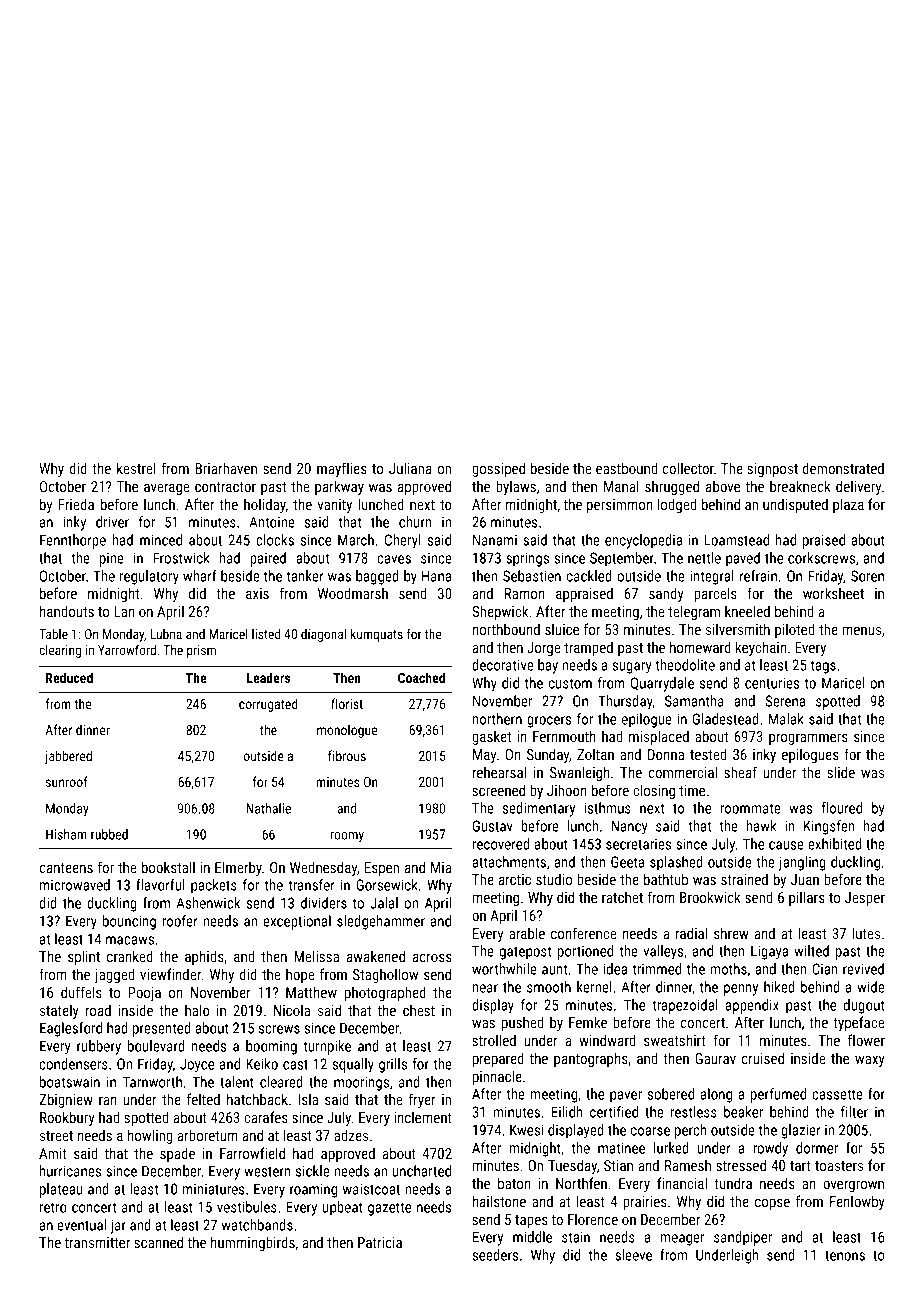  What do you see at coordinates (432, 958) in the screenshot?
I see `across` at bounding box center [432, 958].
